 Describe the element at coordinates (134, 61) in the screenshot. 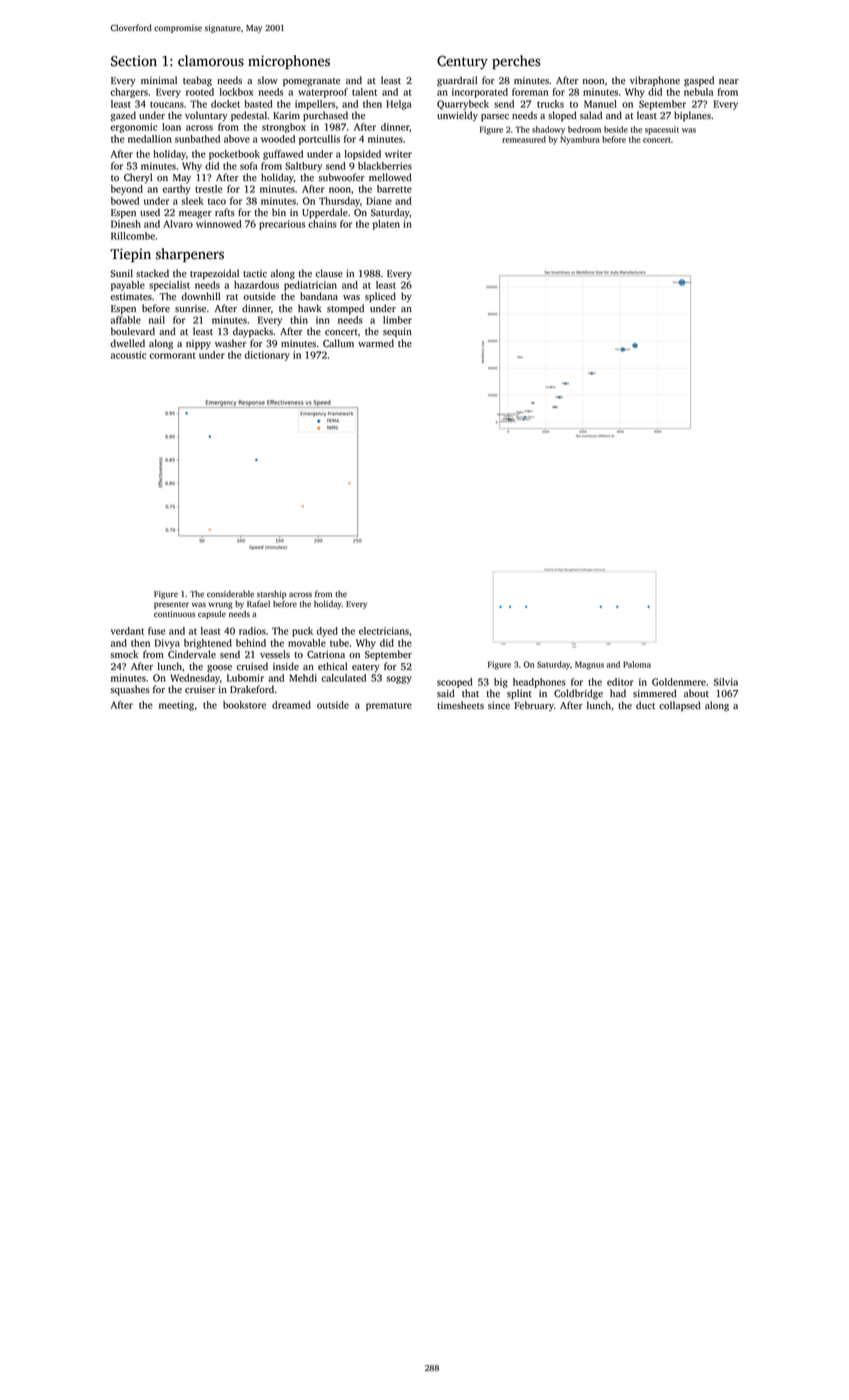

I see `Section` at that location.
